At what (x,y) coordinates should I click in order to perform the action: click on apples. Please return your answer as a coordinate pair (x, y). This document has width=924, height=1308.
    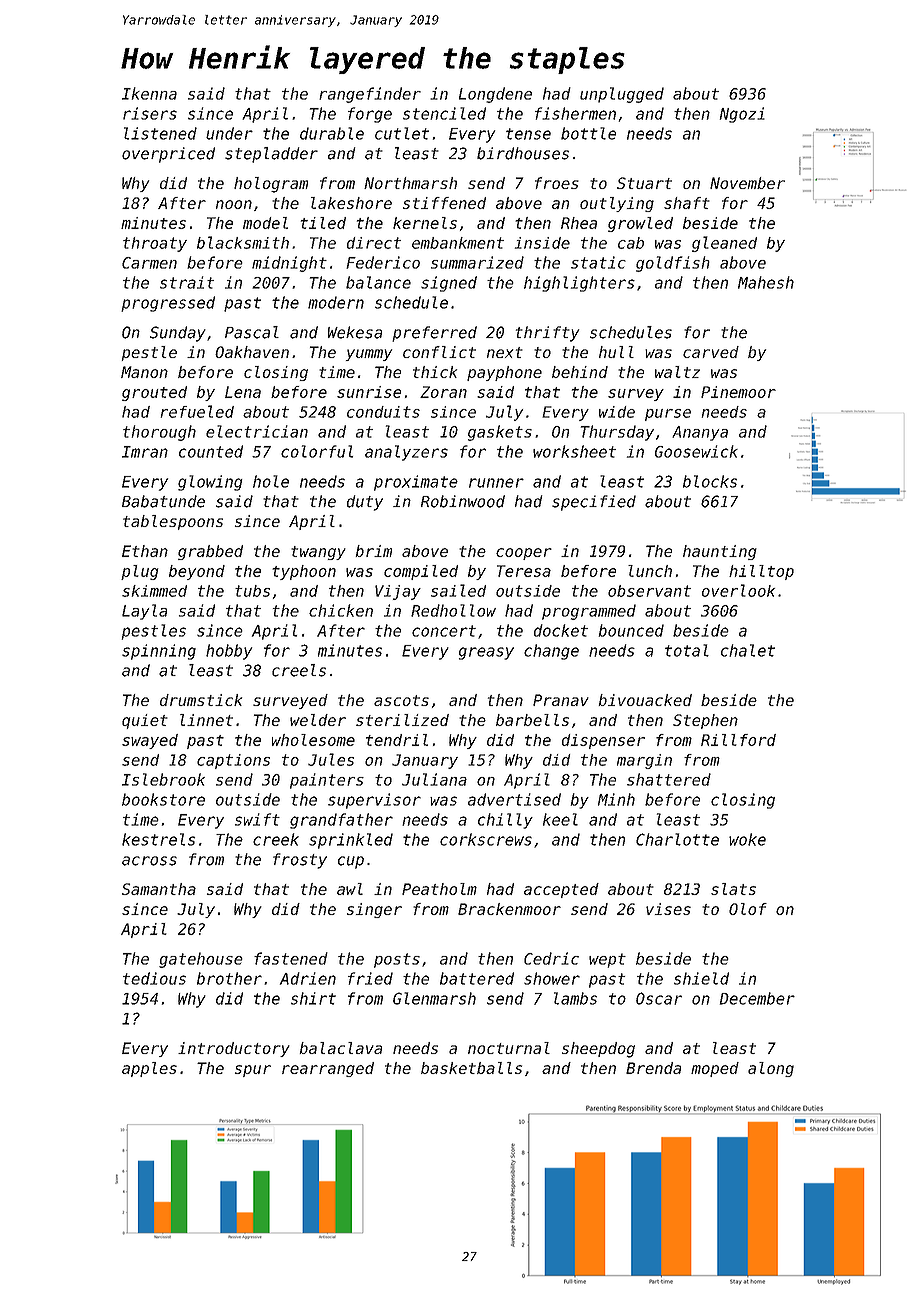
    Looking at the image, I should click on (149, 1069).
